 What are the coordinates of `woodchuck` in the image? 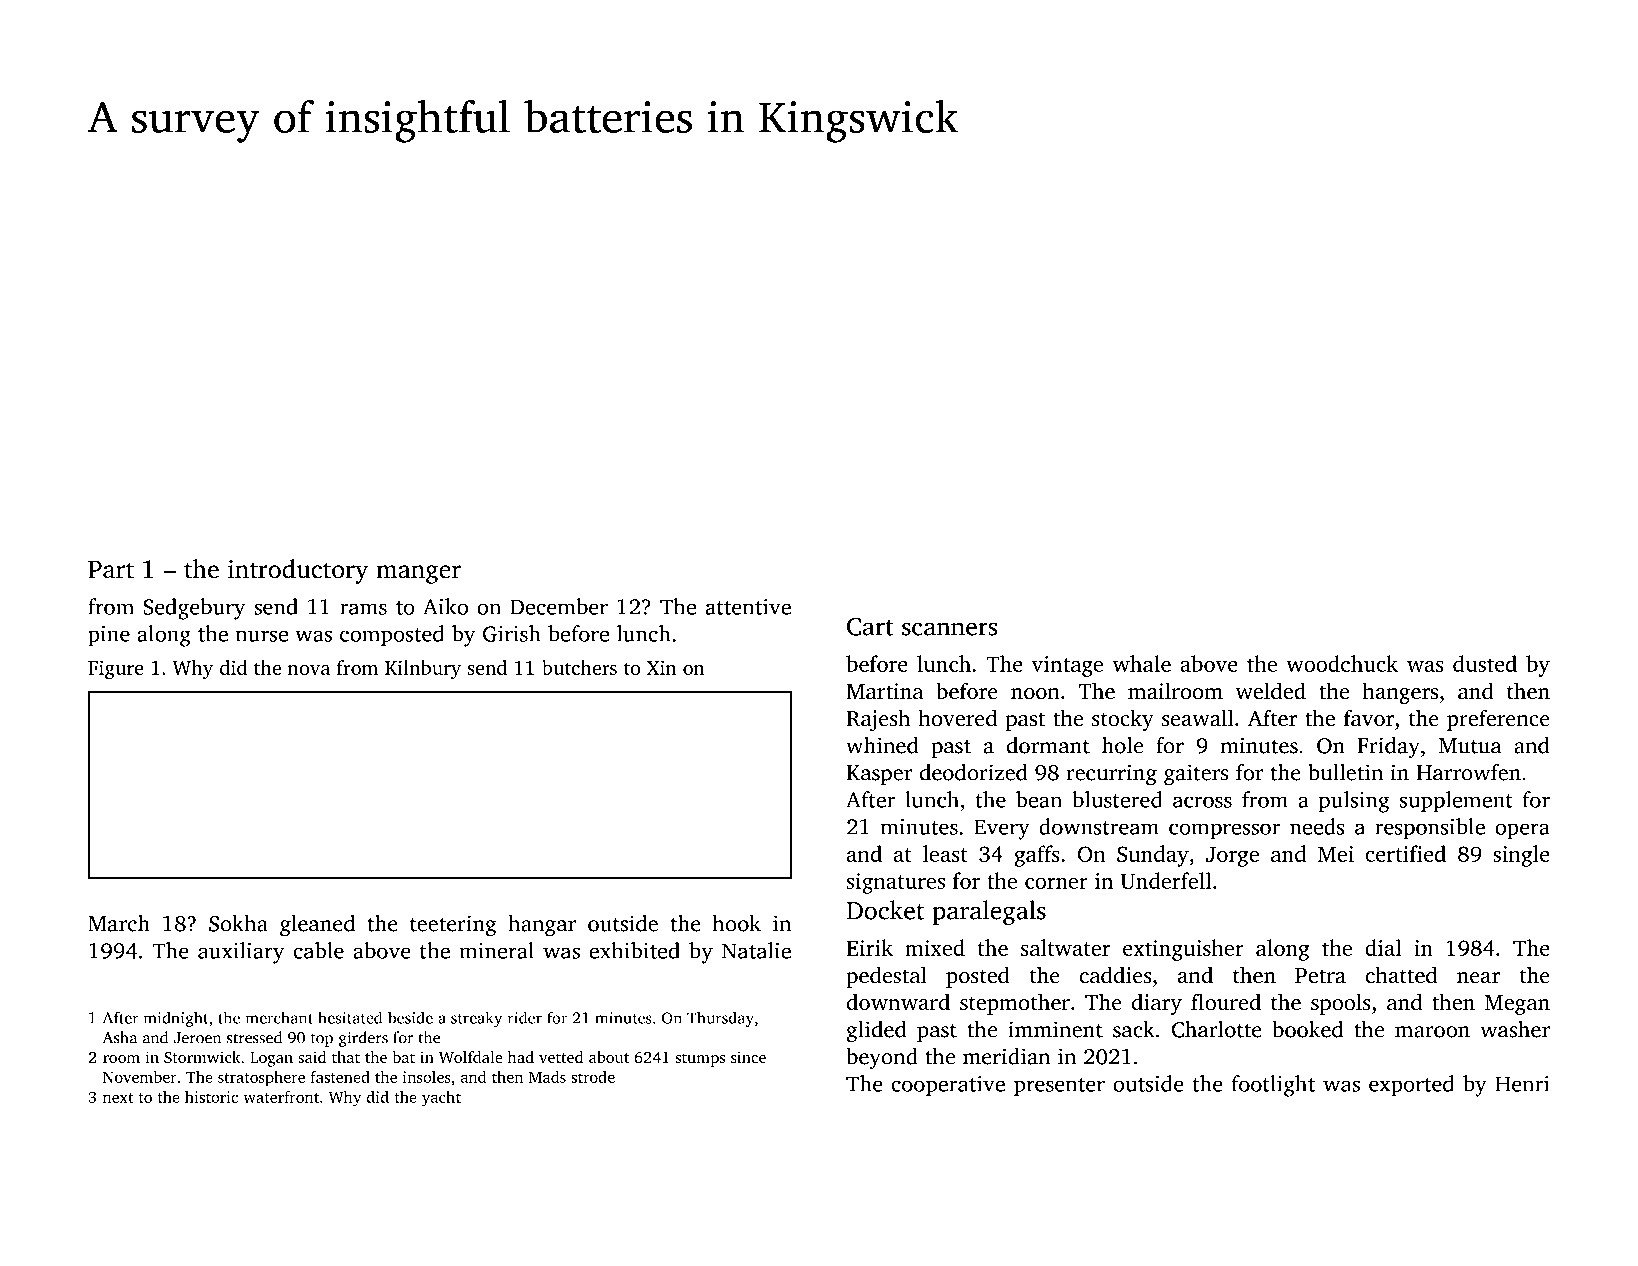 It's located at (1342, 663).
